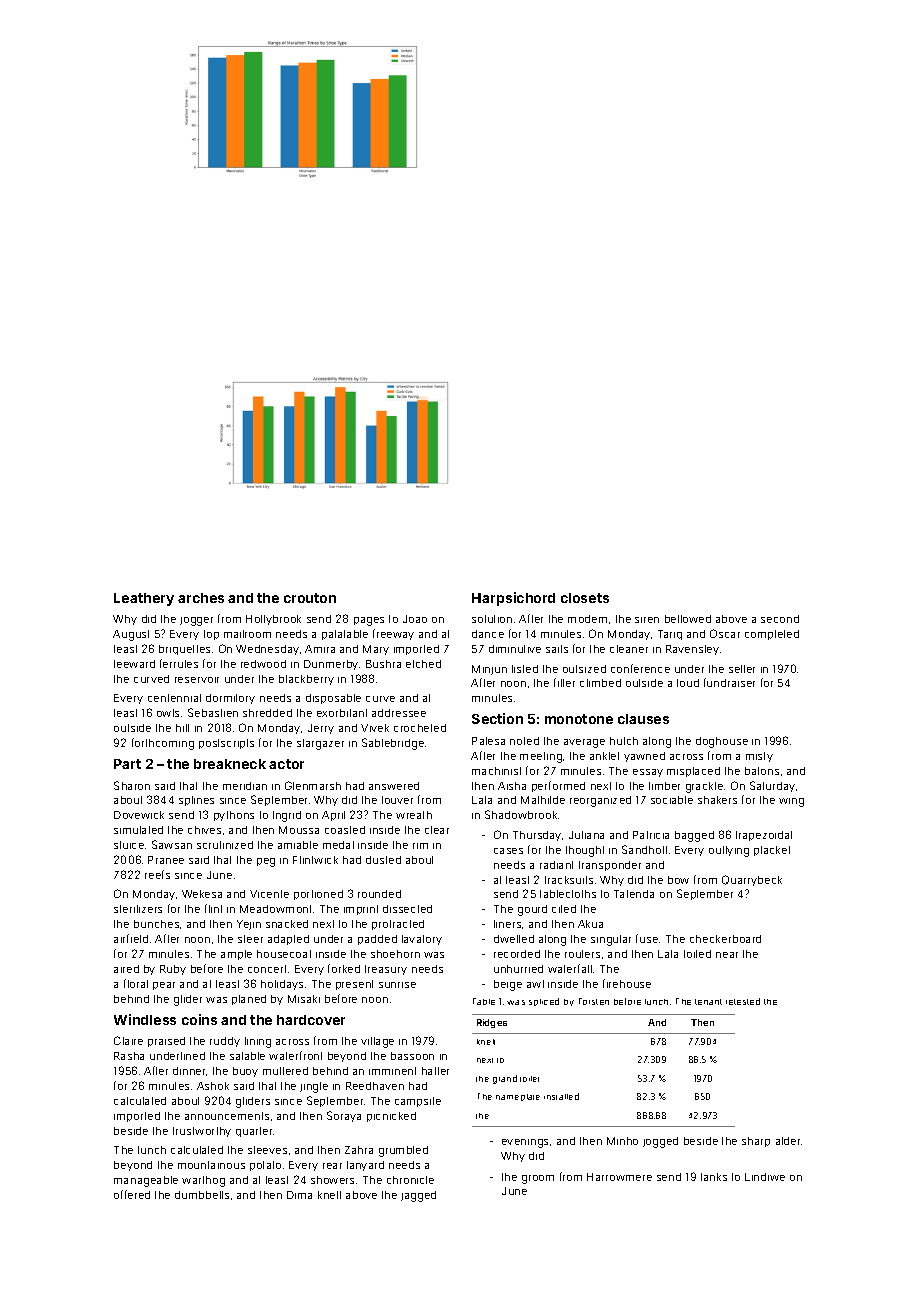 Image resolution: width=924 pixels, height=1308 pixels. Describe the element at coordinates (310, 598) in the document. I see `crouton` at that location.
